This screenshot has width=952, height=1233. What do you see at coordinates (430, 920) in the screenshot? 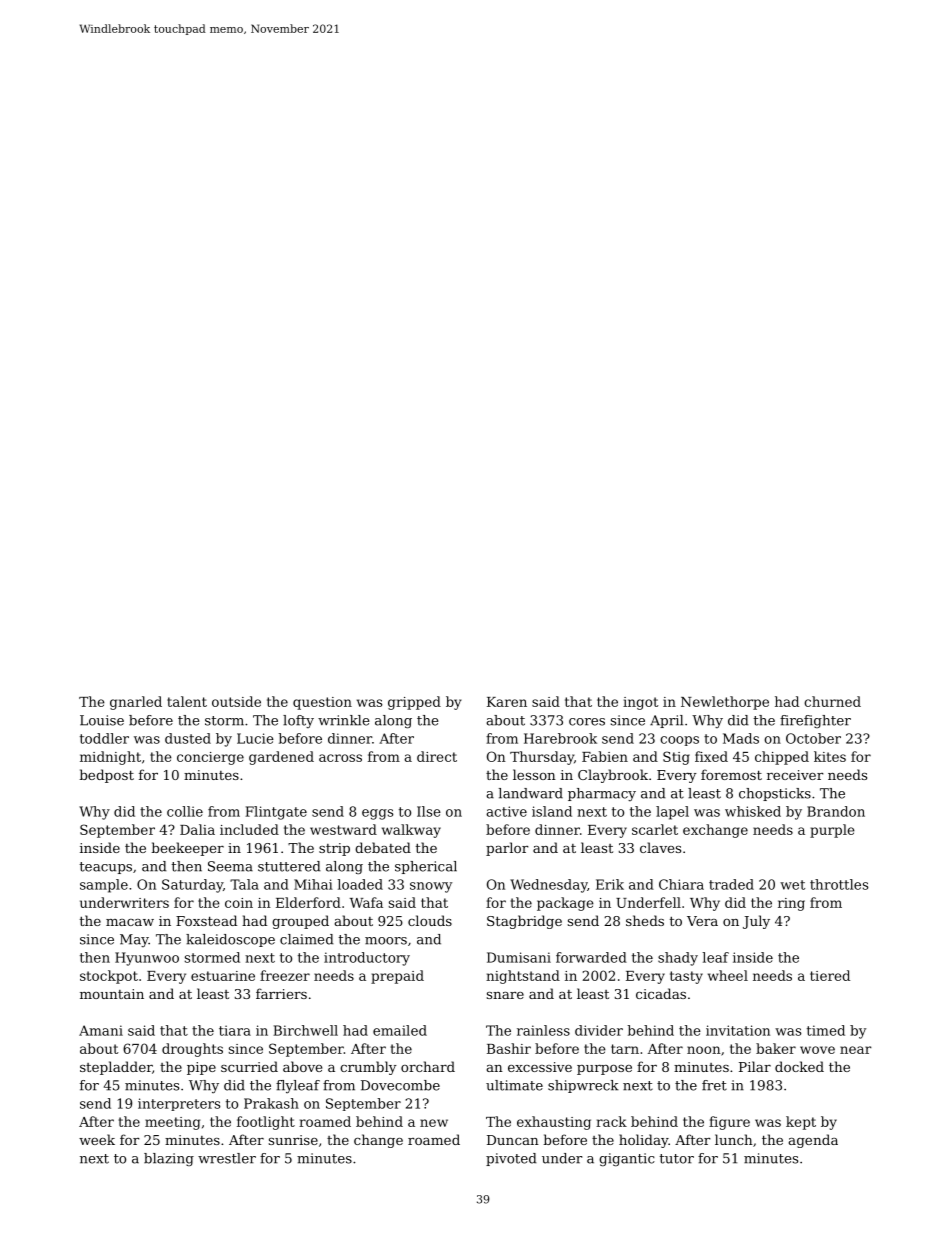
I see `clouds` at bounding box center [430, 920].
